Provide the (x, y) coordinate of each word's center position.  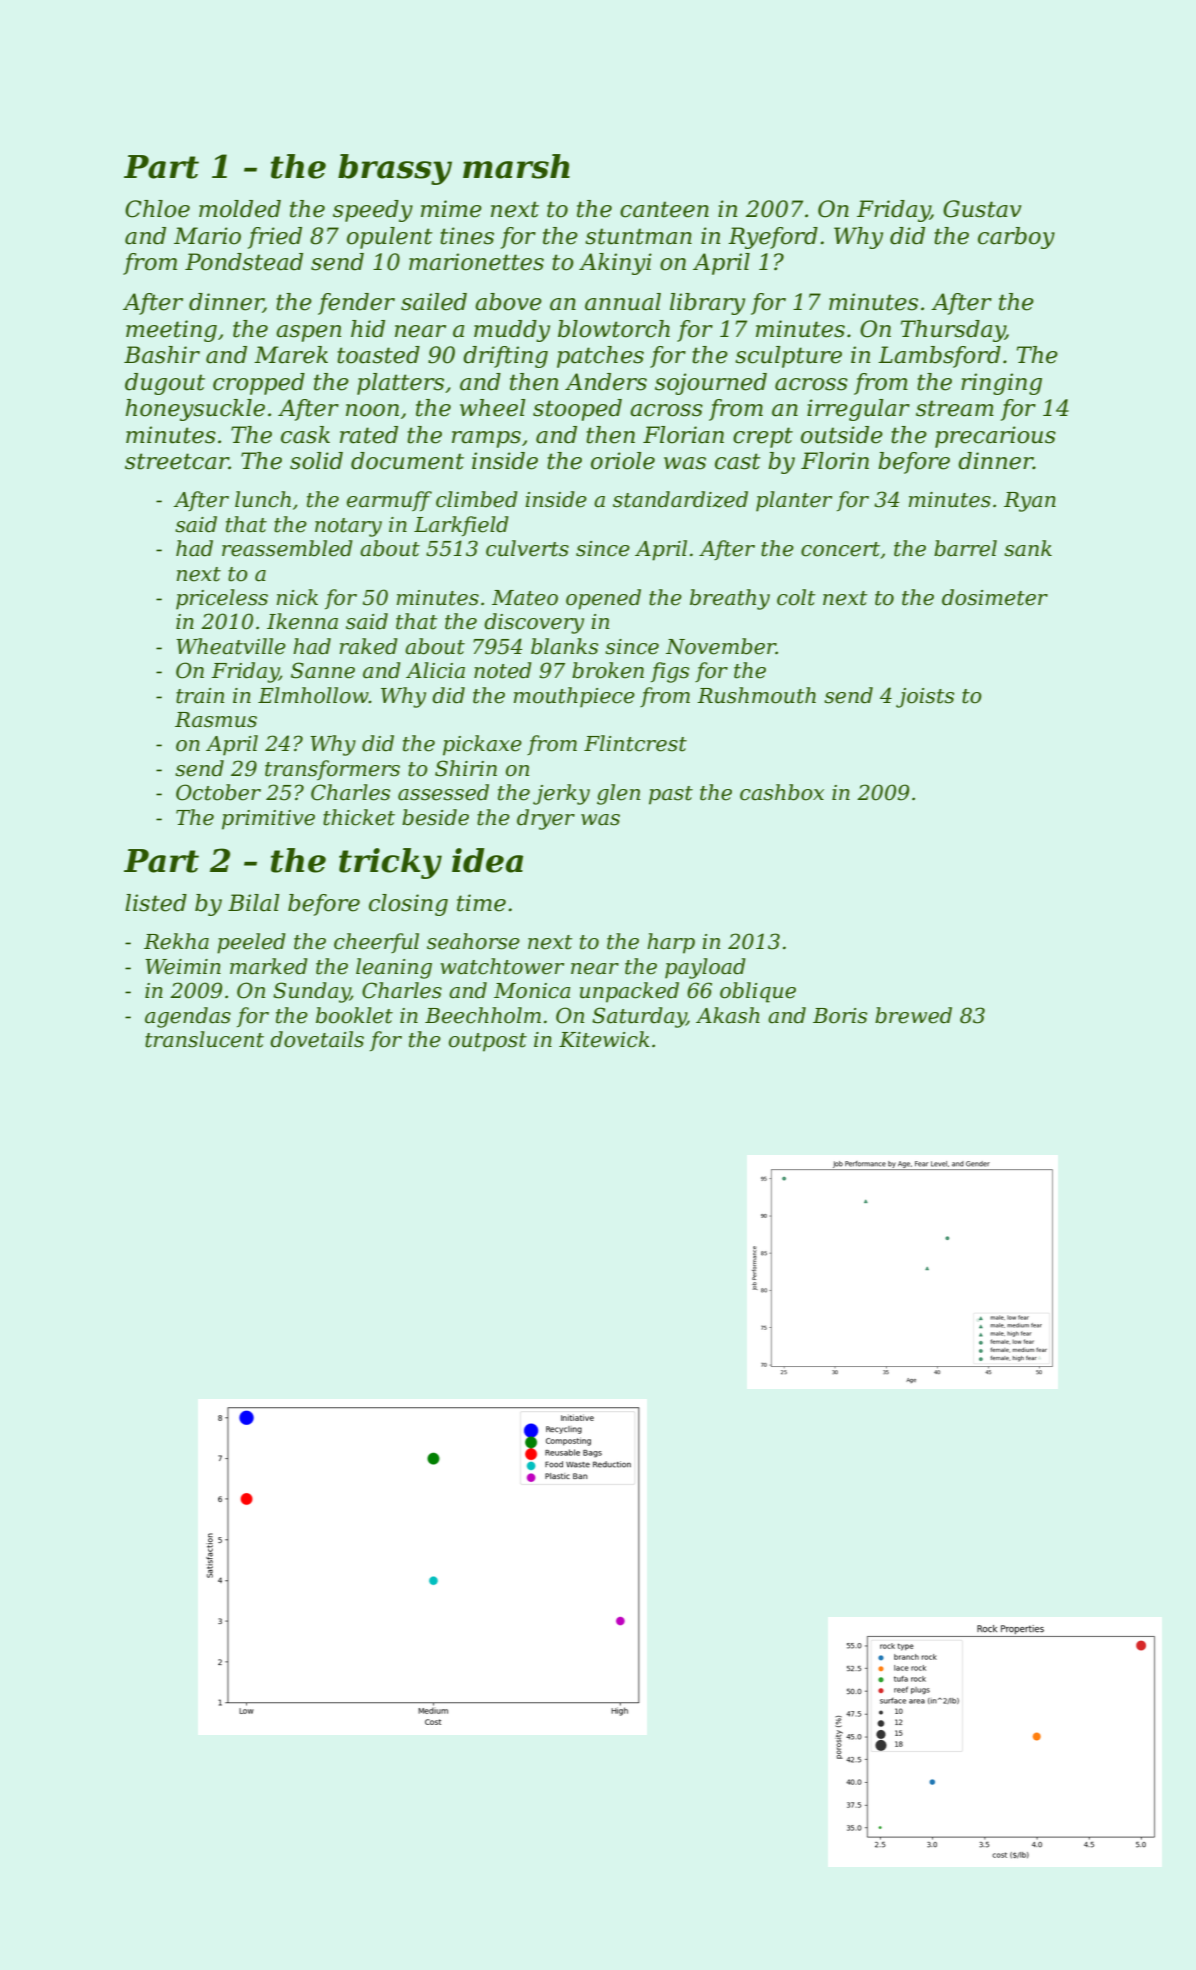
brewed (913, 1015)
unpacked (629, 992)
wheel (493, 408)
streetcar (177, 461)
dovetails (317, 1039)
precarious (995, 437)
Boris (840, 1016)
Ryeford (773, 238)
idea (487, 860)
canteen (664, 209)
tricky (390, 863)
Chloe (157, 209)
